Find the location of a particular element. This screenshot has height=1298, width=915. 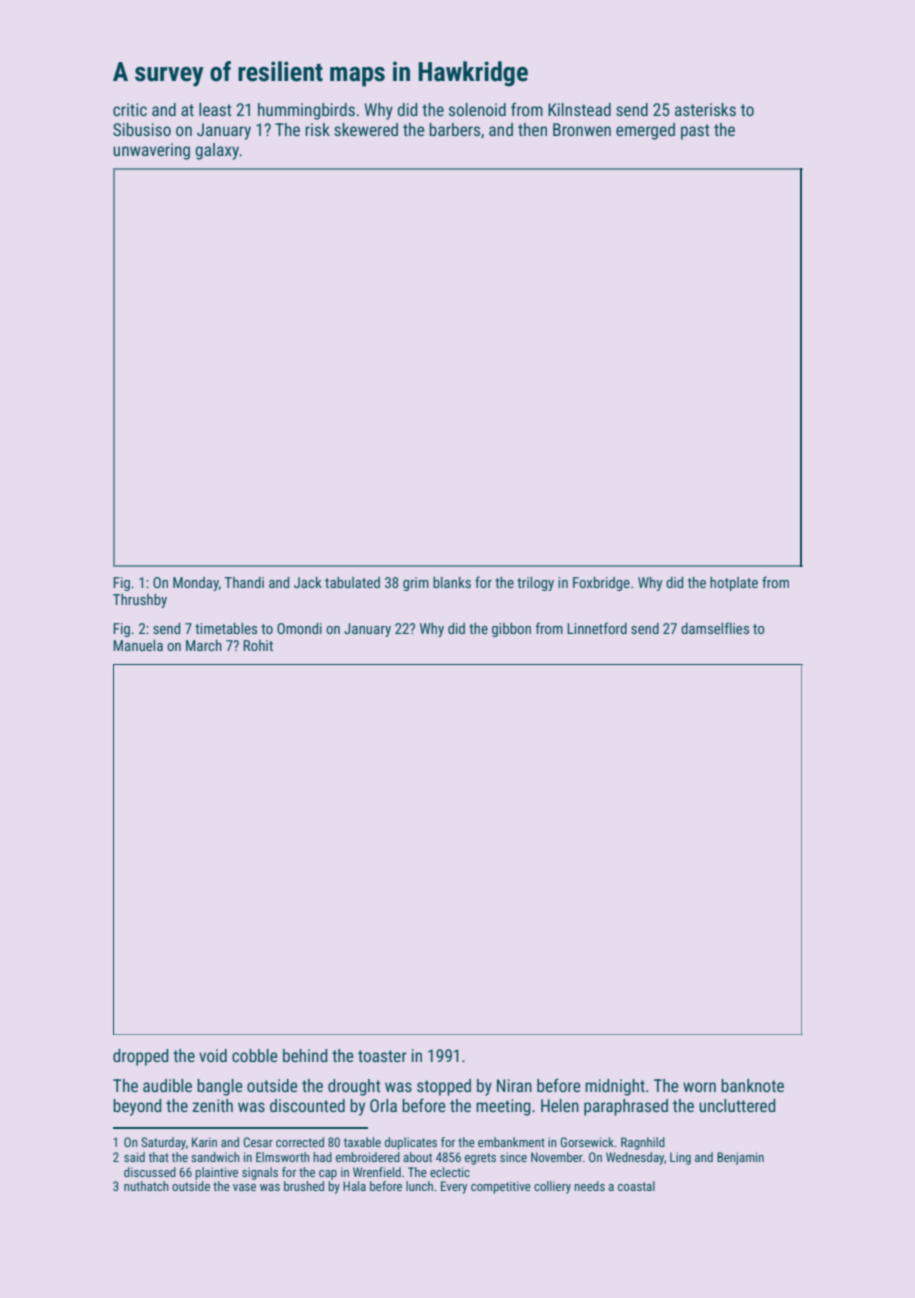

least is located at coordinates (215, 109).
